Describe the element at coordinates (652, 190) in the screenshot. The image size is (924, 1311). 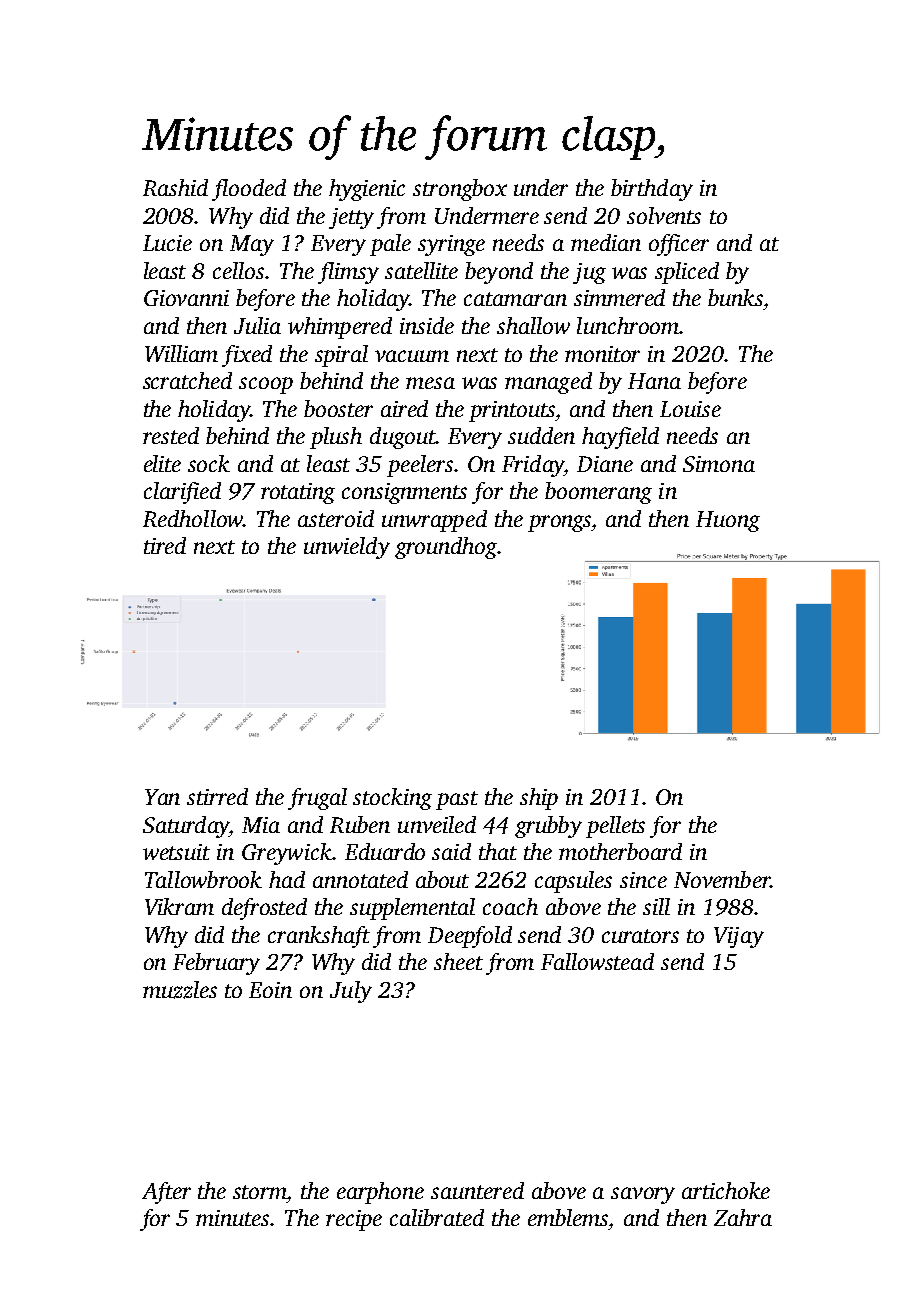
I see `birthday` at that location.
